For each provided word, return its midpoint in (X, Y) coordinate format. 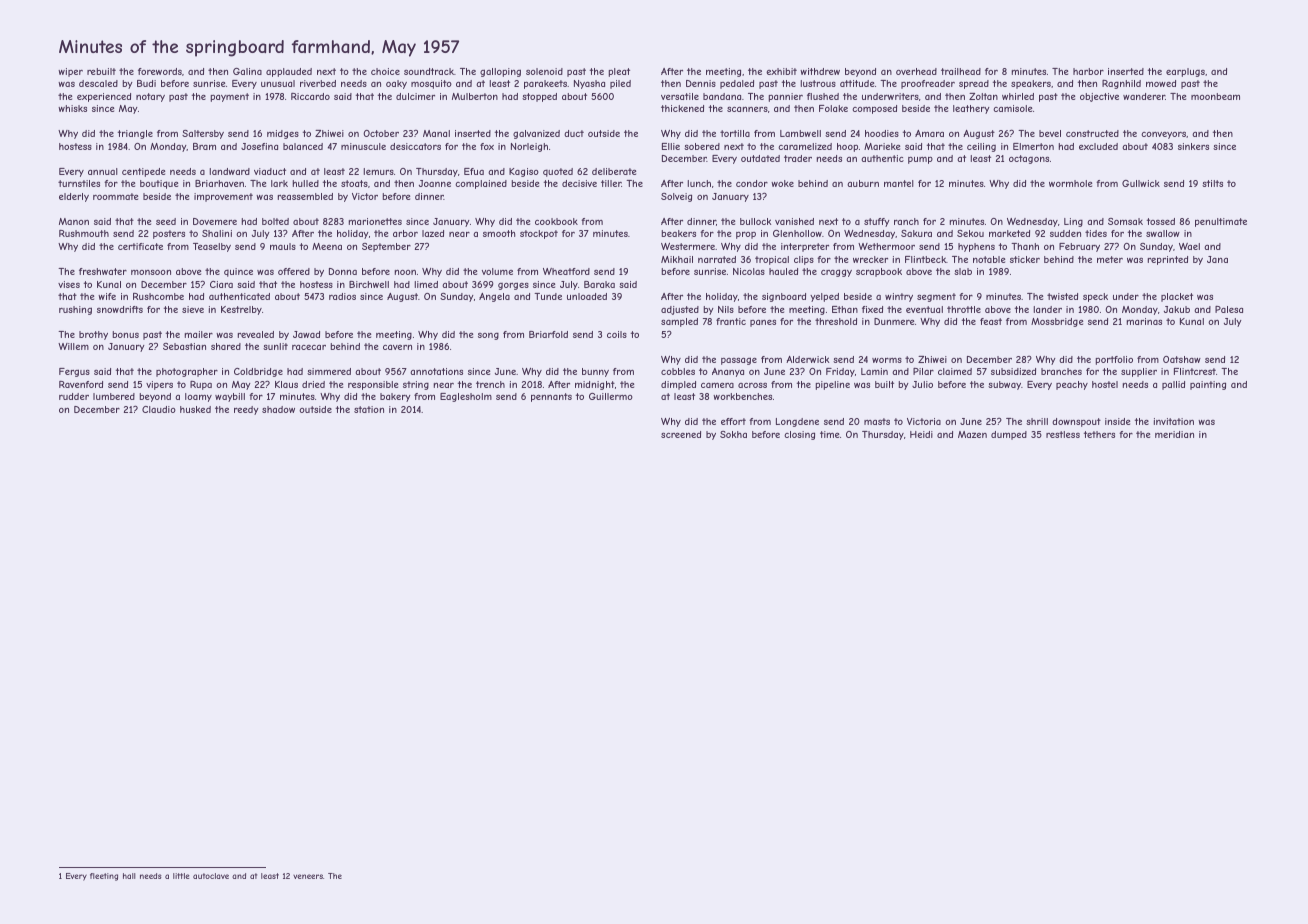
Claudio (159, 409)
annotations (436, 371)
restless (1063, 434)
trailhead (961, 71)
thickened (682, 108)
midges (283, 134)
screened (681, 434)
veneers (308, 876)
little (181, 876)
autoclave (211, 876)
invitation (1174, 421)
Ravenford (81, 384)
